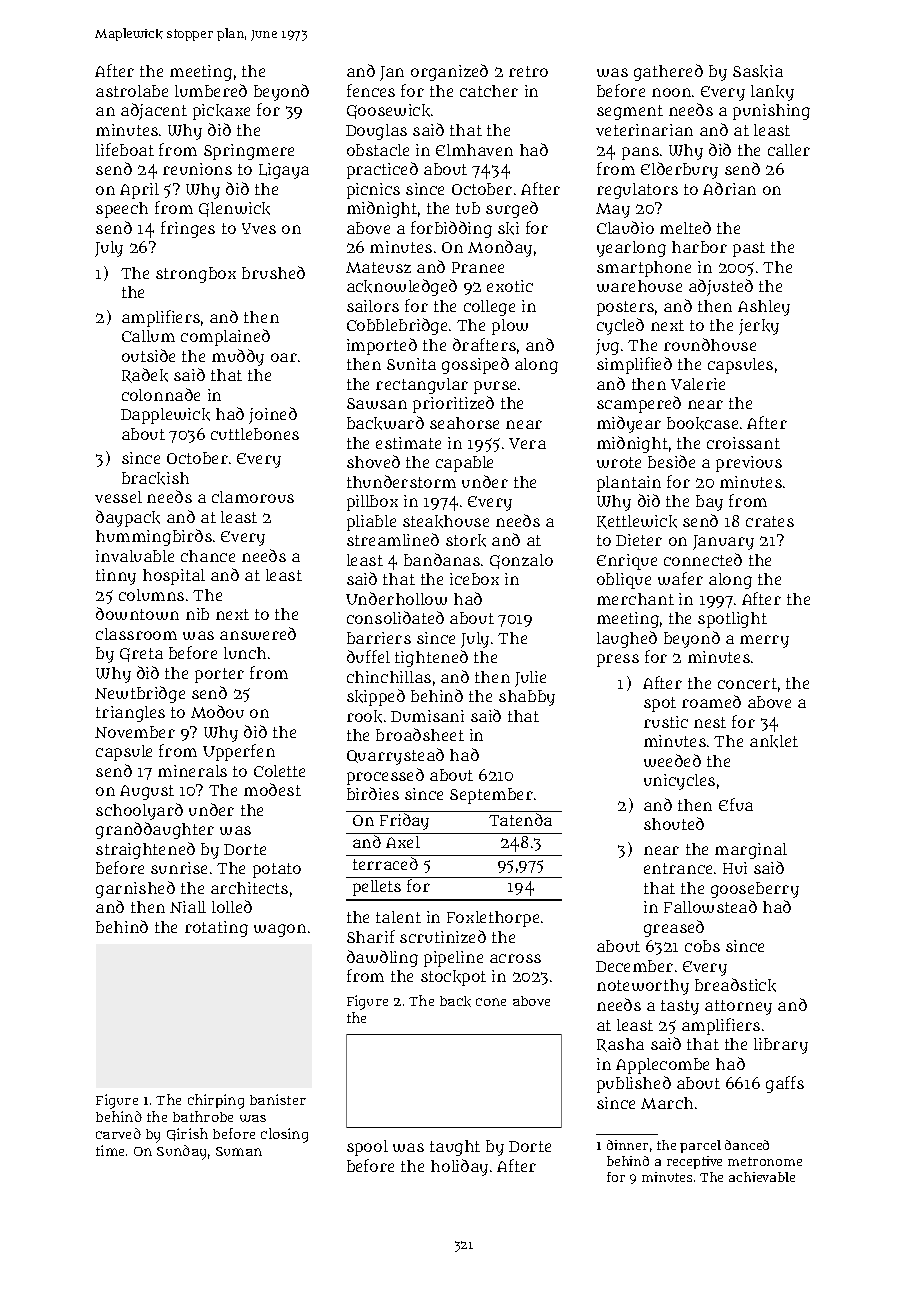  Describe the element at coordinates (758, 71) in the image. I see `Saskia` at that location.
